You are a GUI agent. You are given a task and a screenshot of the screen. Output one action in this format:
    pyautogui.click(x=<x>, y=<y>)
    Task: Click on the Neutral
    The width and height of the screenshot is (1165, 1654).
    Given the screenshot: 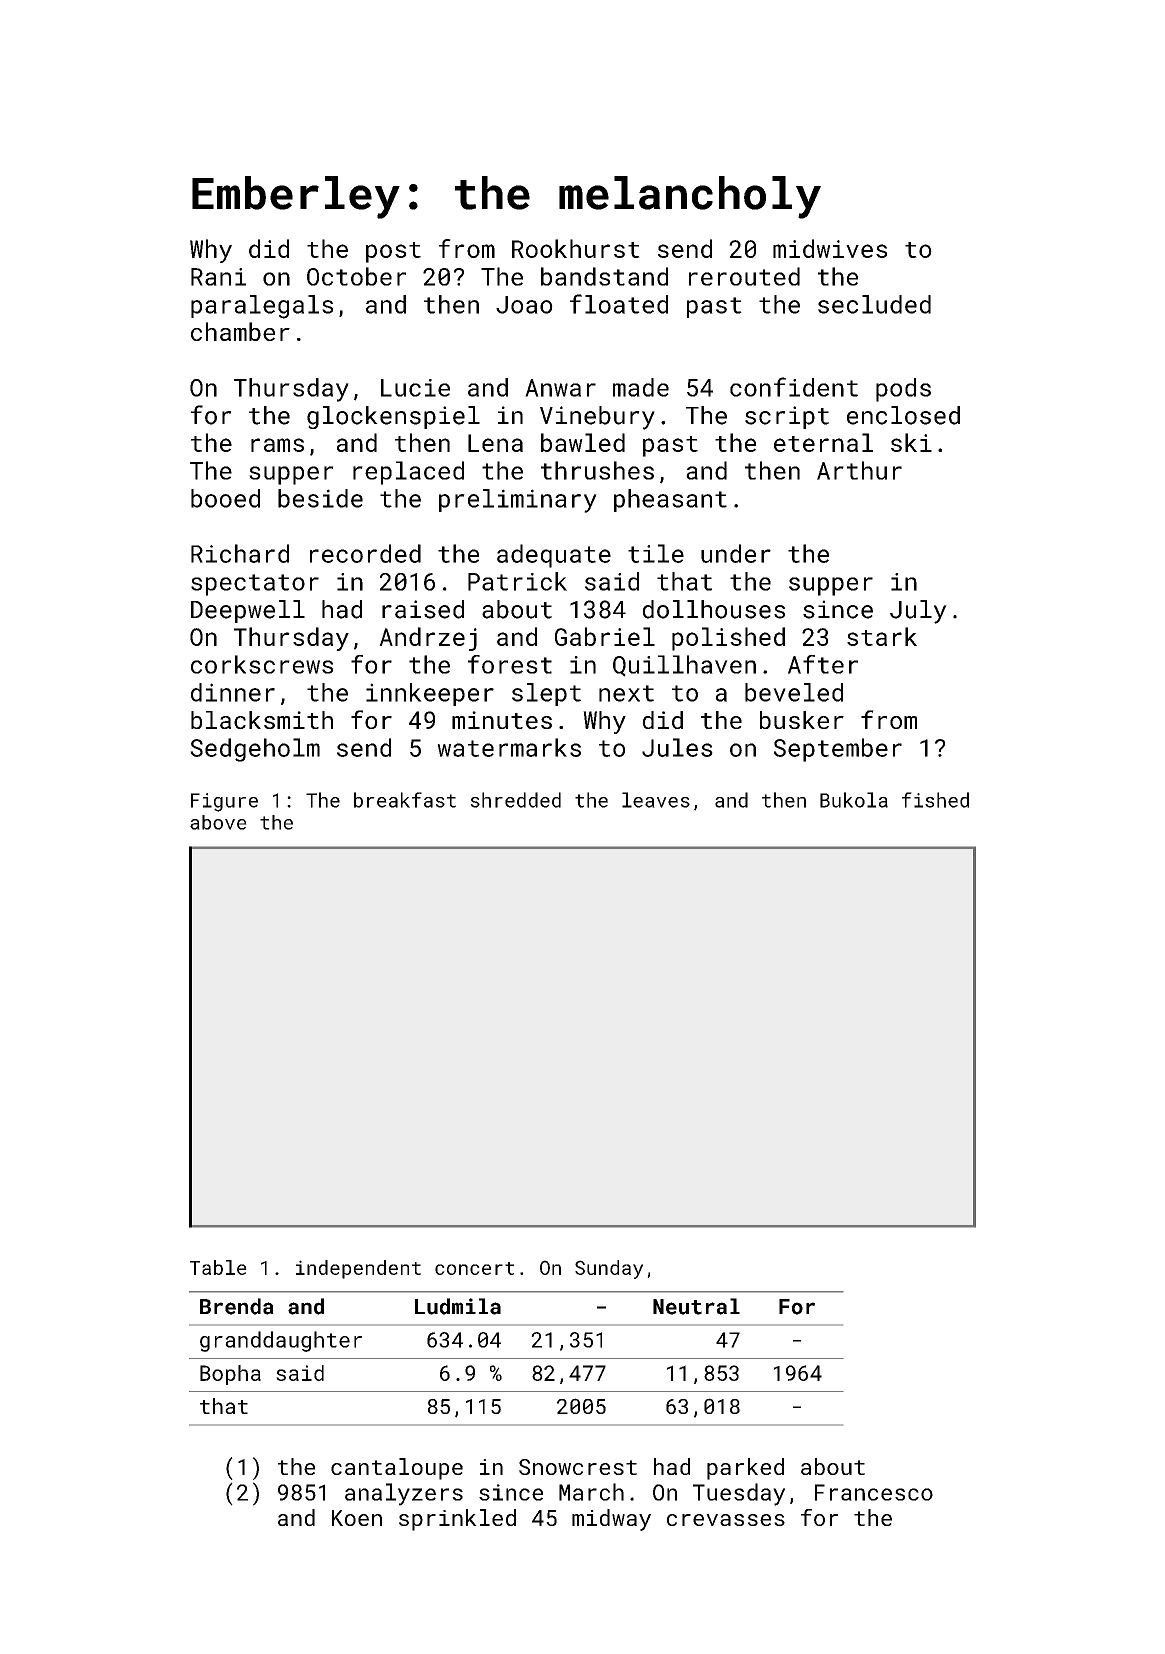 What is the action you would take?
    pyautogui.click(x=696, y=1306)
